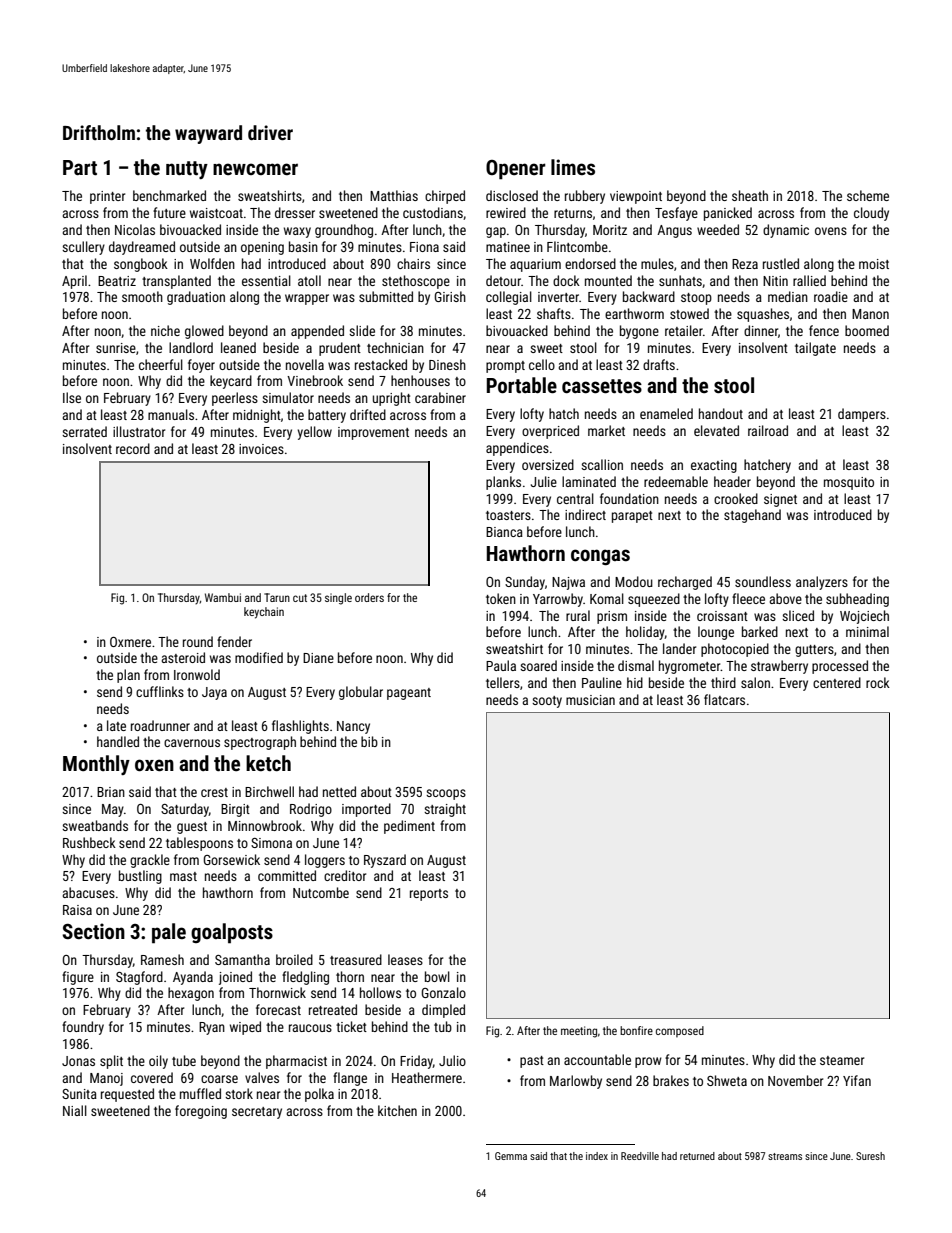 The height and width of the screenshot is (1233, 952). What do you see at coordinates (268, 763) in the screenshot?
I see `ketch` at bounding box center [268, 763].
